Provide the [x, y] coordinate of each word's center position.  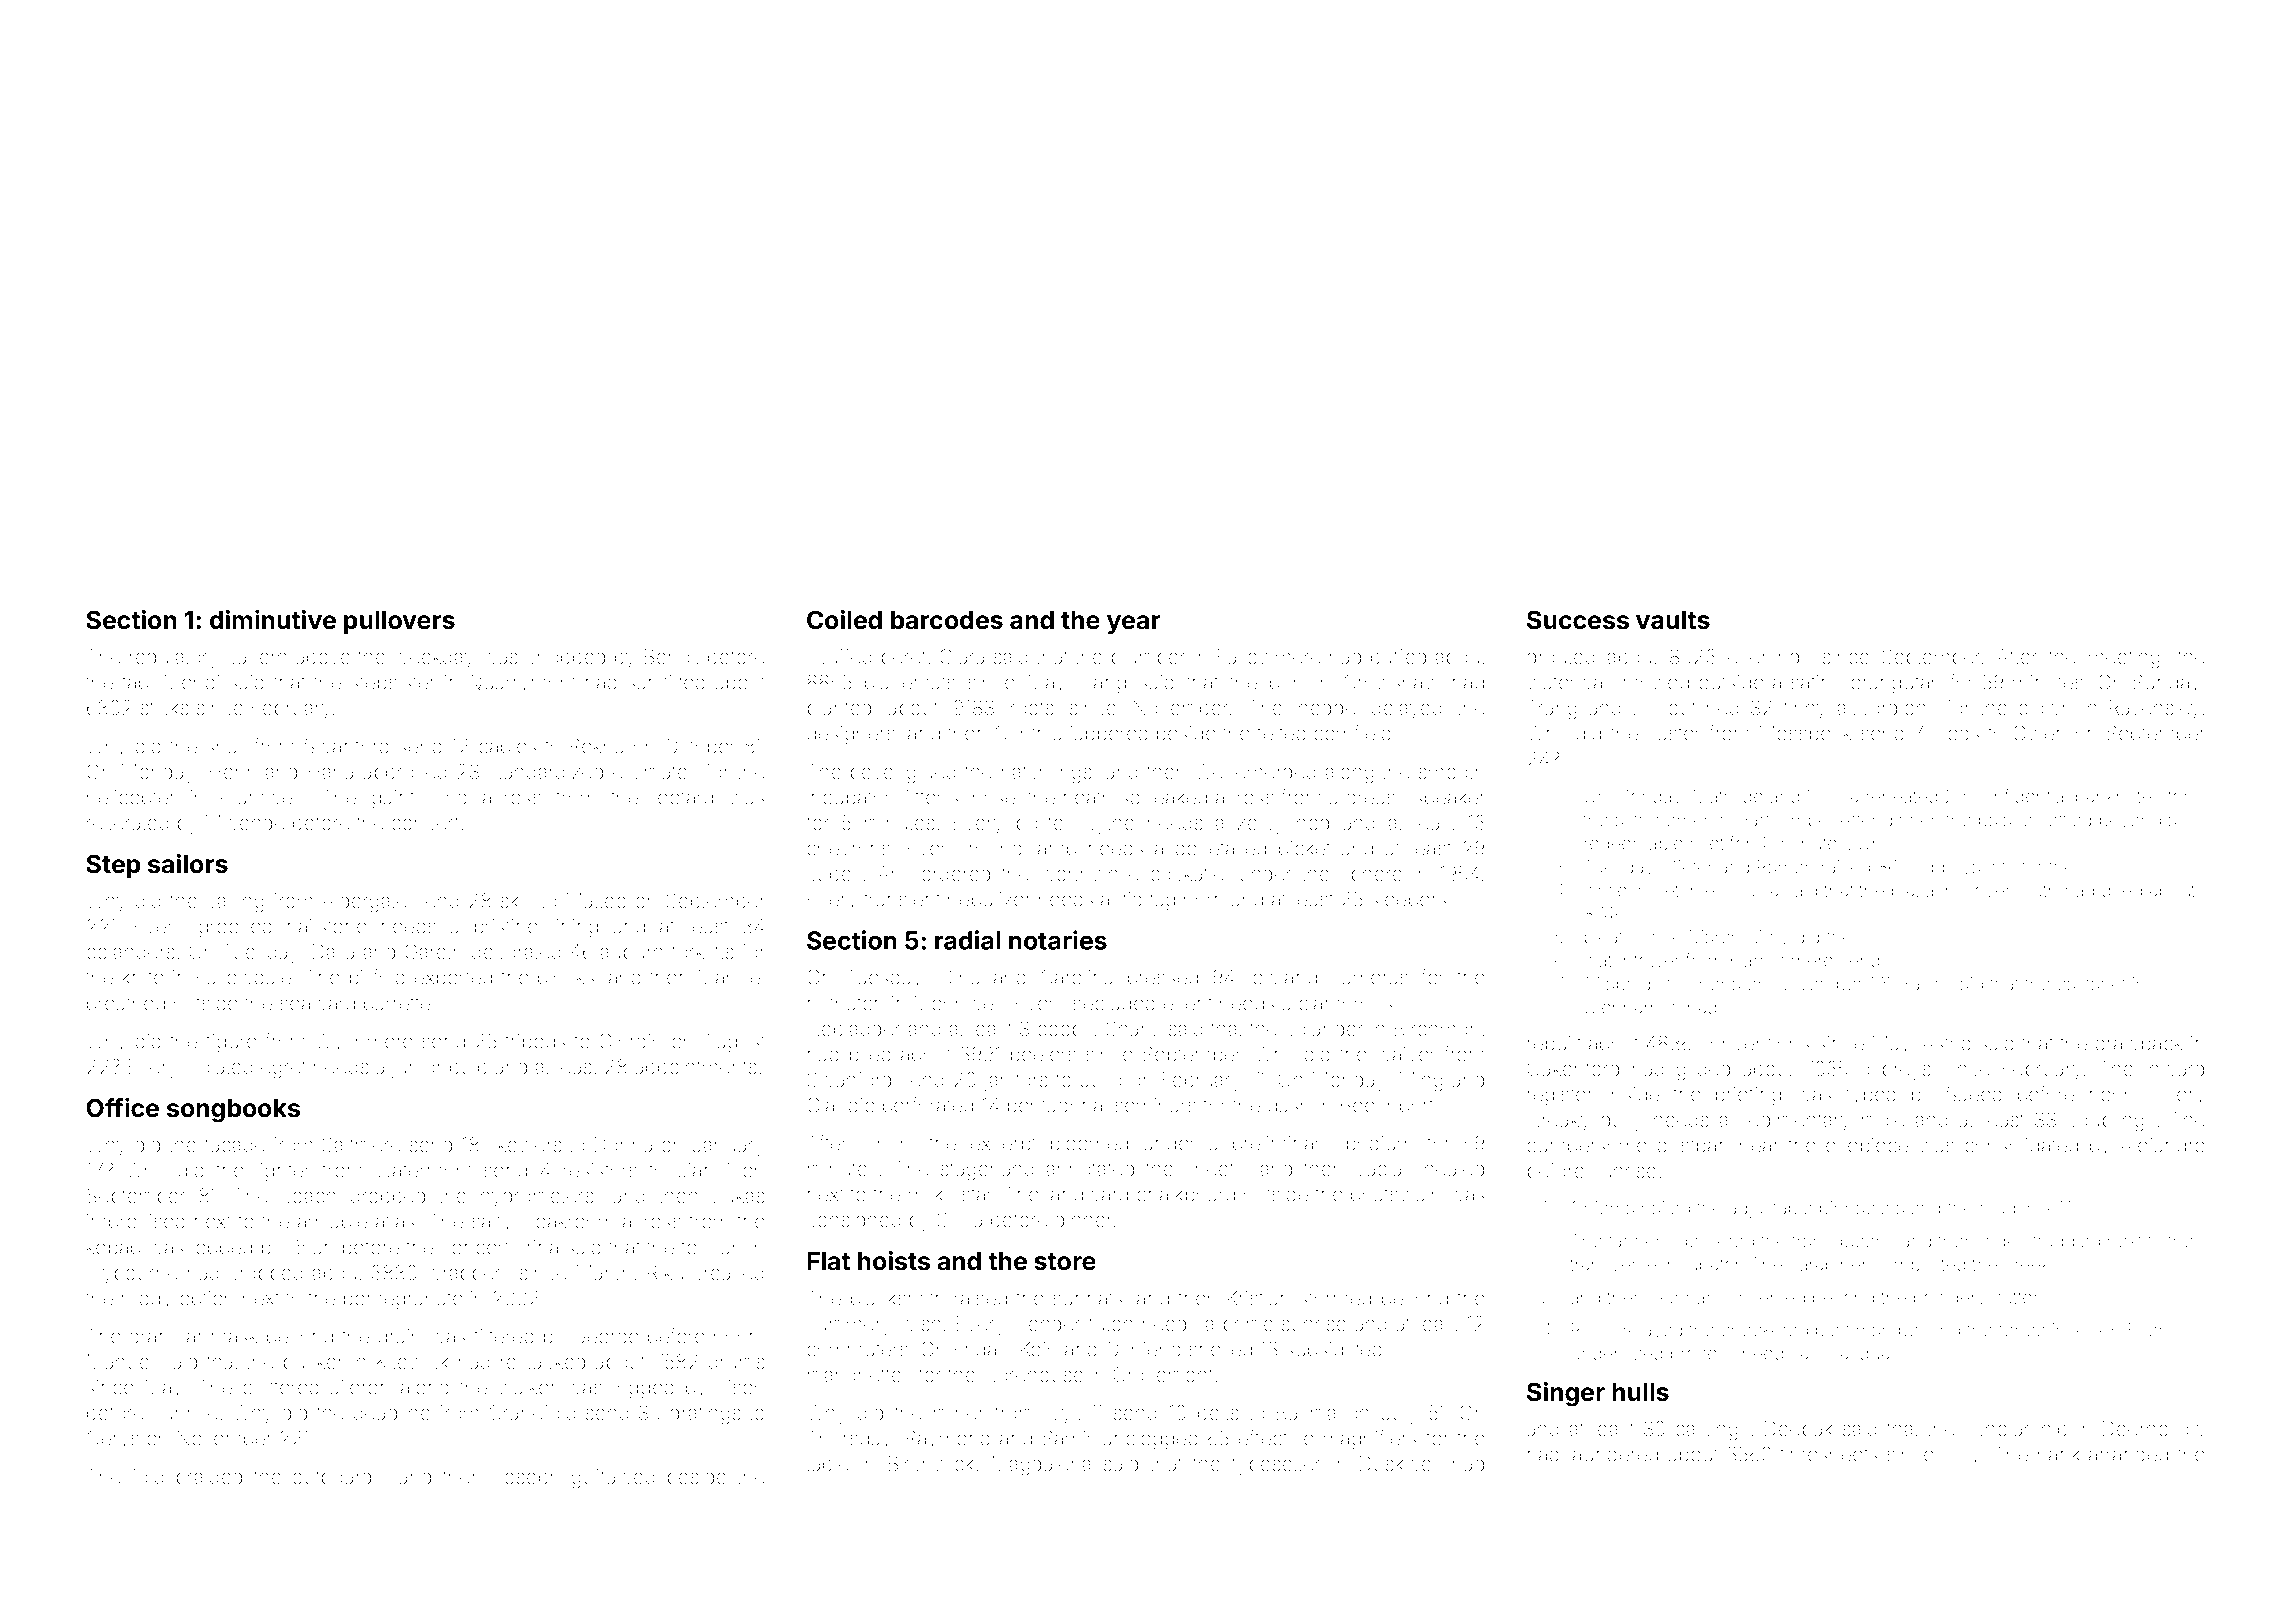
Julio [1101, 1079]
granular [166, 1338]
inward [2175, 1068]
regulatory [174, 659]
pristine [506, 928]
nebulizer [989, 899]
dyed [2122, 892]
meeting [2124, 659]
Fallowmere [1269, 656]
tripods [535, 1043]
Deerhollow [2154, 1428]
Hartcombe [1782, 820]
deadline [392, 1412]
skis [517, 900]
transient [902, 899]
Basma [1306, 1412]
